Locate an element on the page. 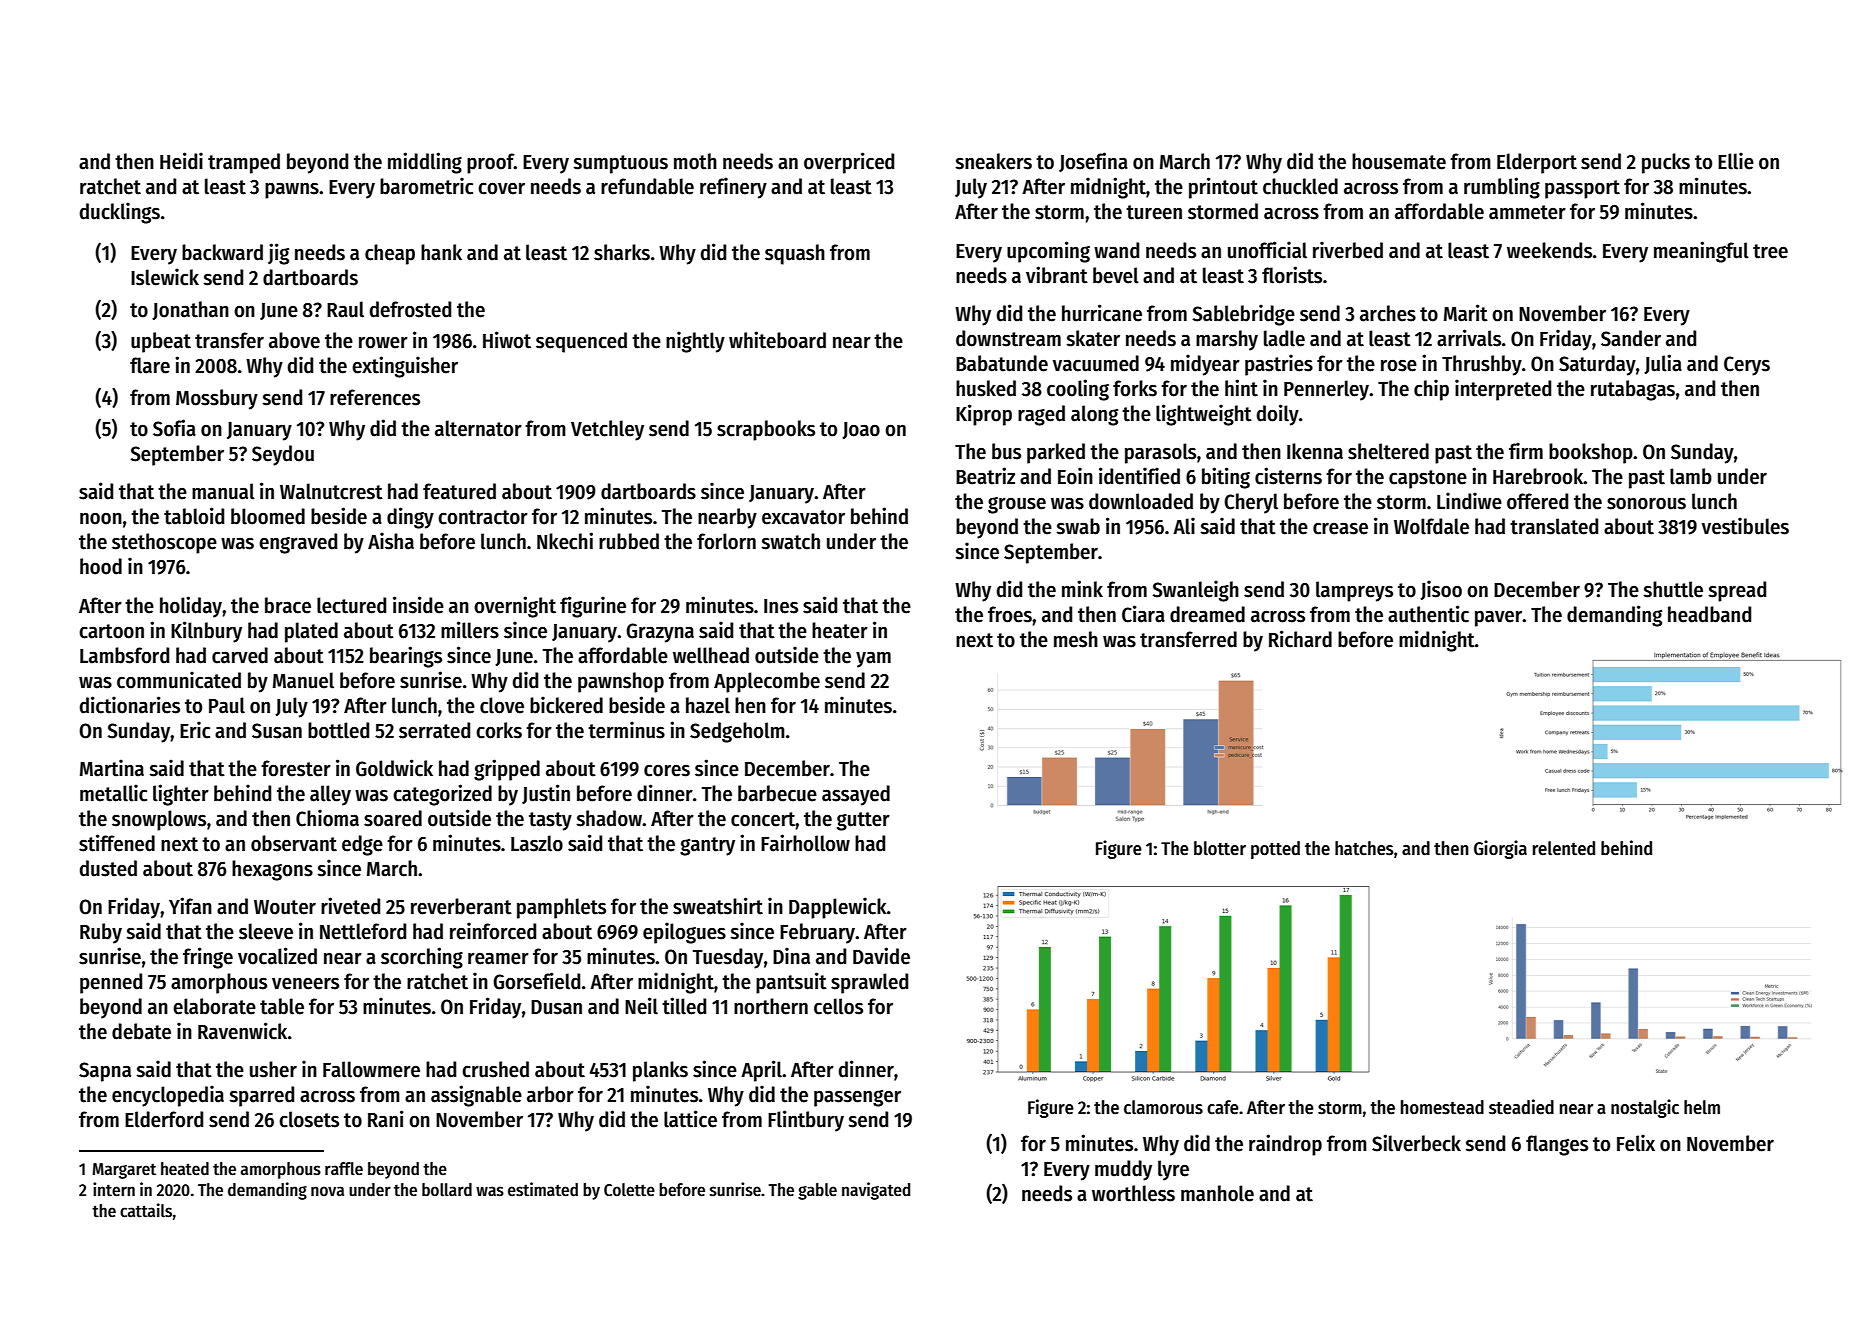  barbecue is located at coordinates (777, 793).
